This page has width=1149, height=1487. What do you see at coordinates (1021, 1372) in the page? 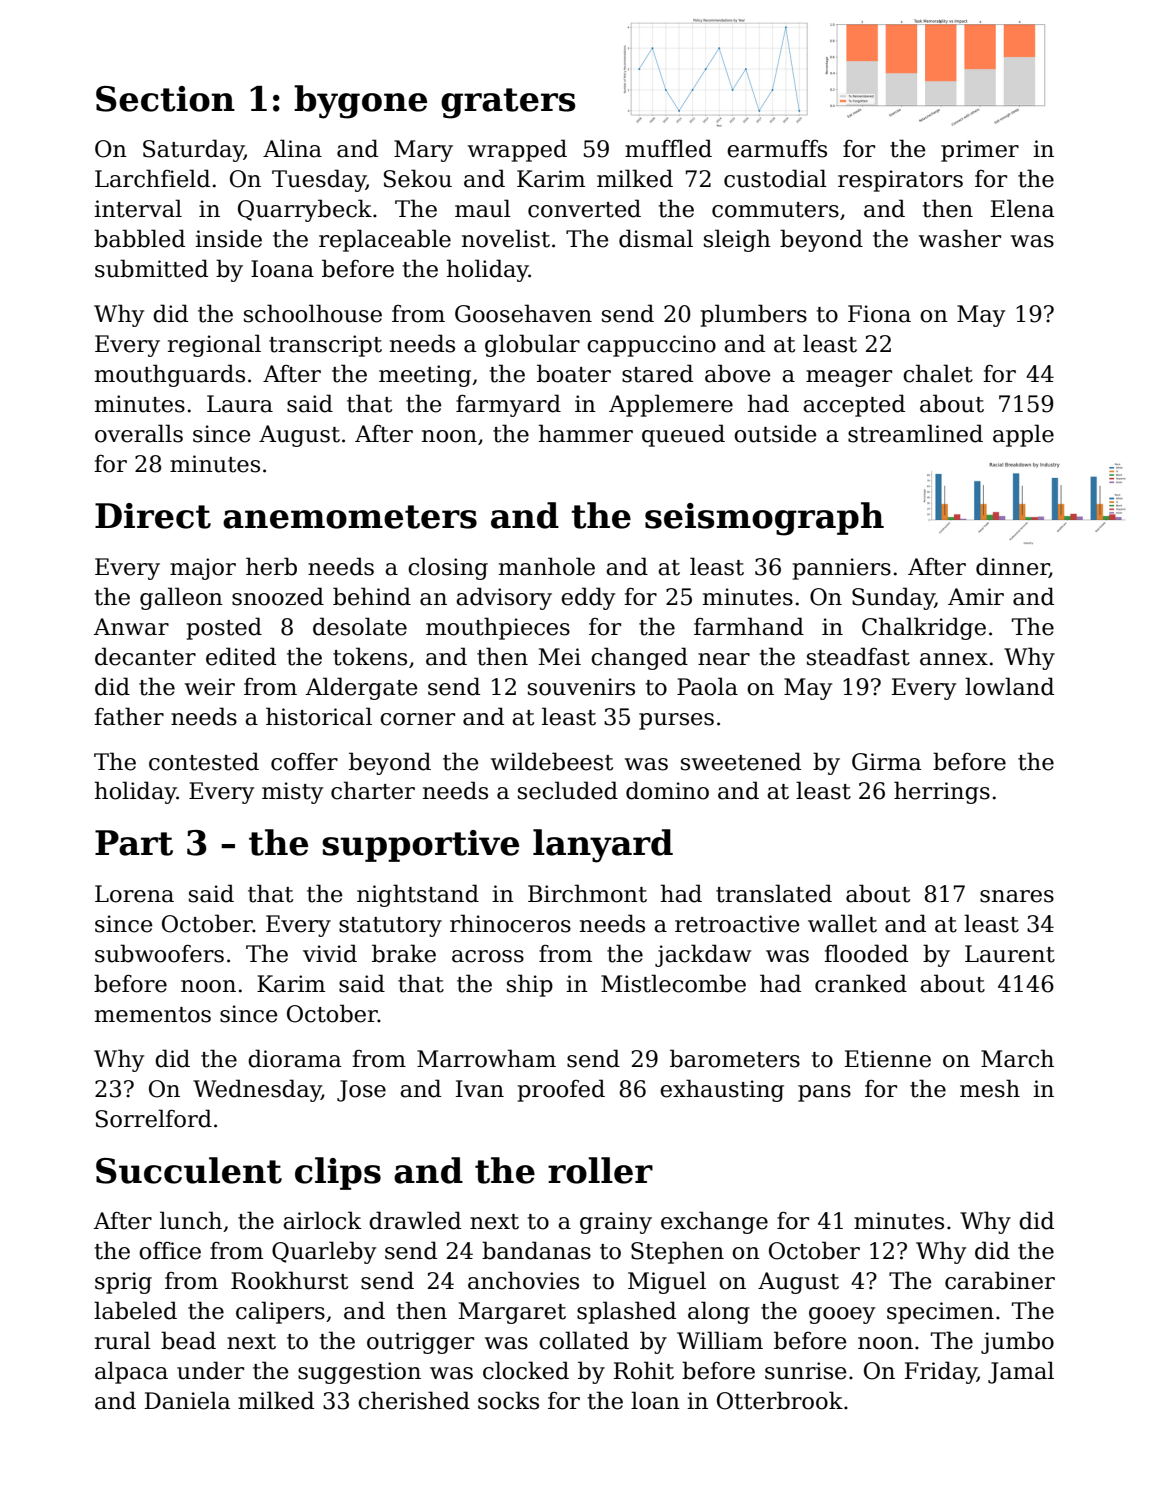
I see `Jamal` at bounding box center [1021, 1372].
